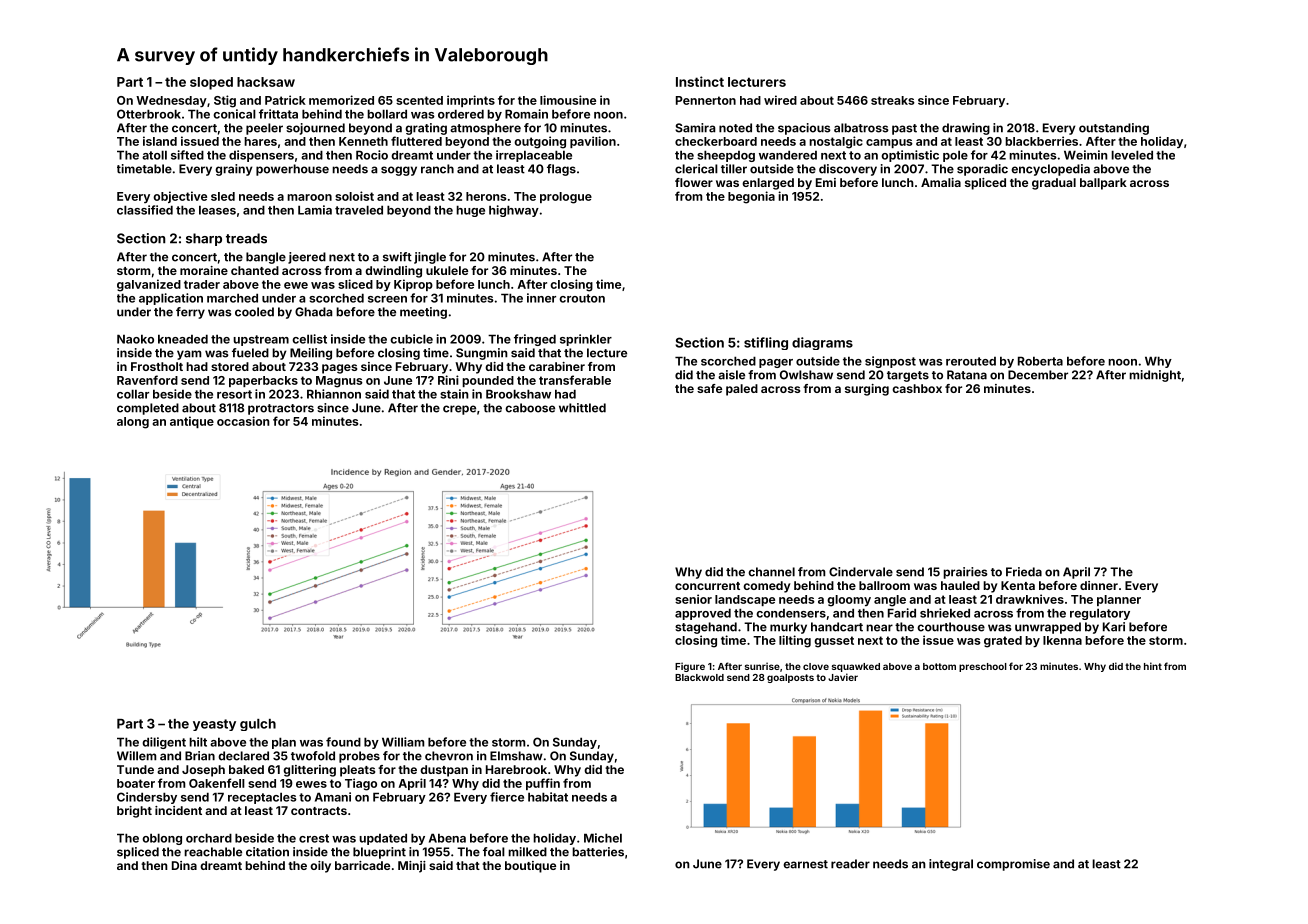 This screenshot has width=1308, height=924. Describe the element at coordinates (1024, 572) in the screenshot. I see `Frieda` at that location.
